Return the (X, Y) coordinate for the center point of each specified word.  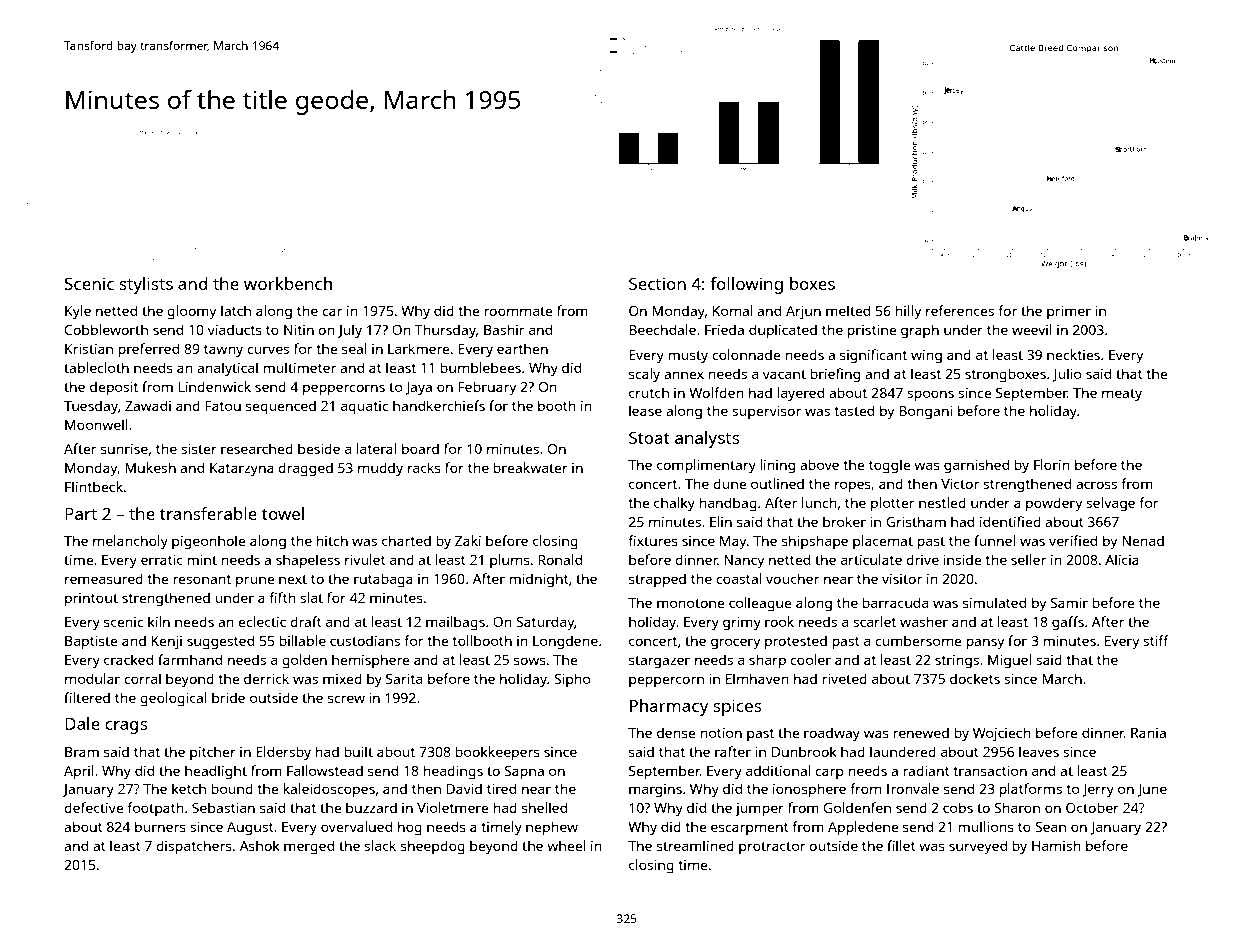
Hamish (1056, 845)
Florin (1052, 464)
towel (283, 513)
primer (1069, 312)
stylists (146, 285)
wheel (566, 845)
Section (657, 283)
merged (309, 847)
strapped (657, 580)
